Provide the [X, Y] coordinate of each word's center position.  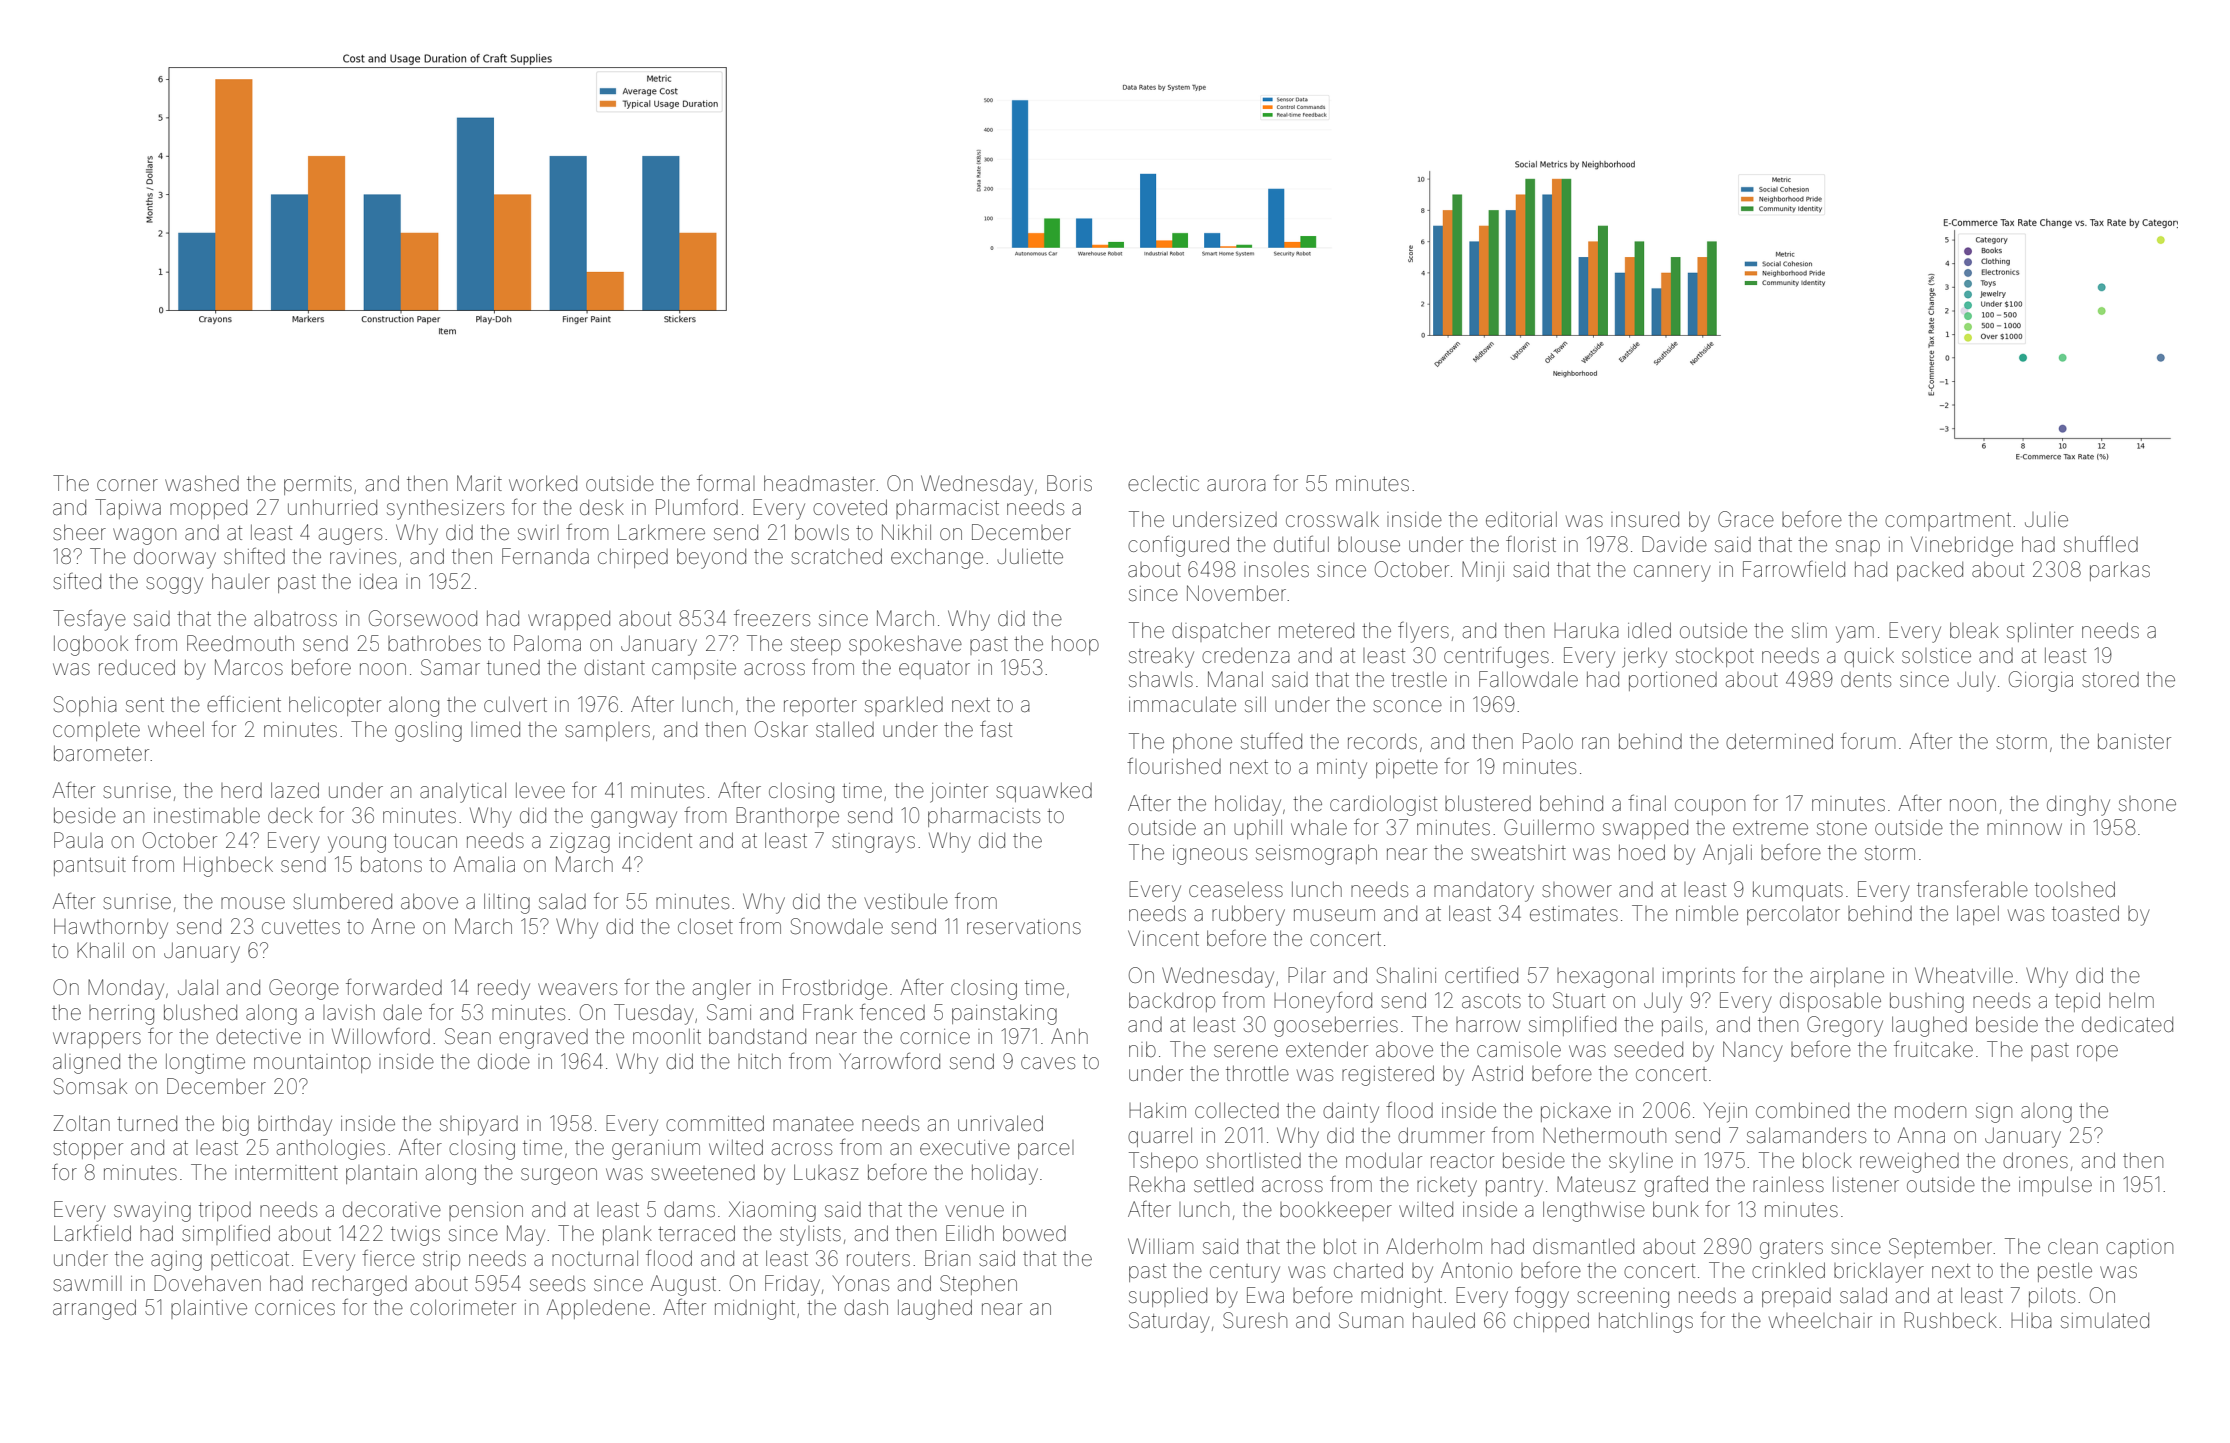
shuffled [2101, 544]
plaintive [209, 1309]
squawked [1044, 792]
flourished [1174, 766]
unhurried [332, 507]
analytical [463, 792]
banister [2134, 741]
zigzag [580, 843]
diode [504, 1061]
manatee [813, 1124]
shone [2147, 804]
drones [2035, 1160]
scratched [836, 556]
